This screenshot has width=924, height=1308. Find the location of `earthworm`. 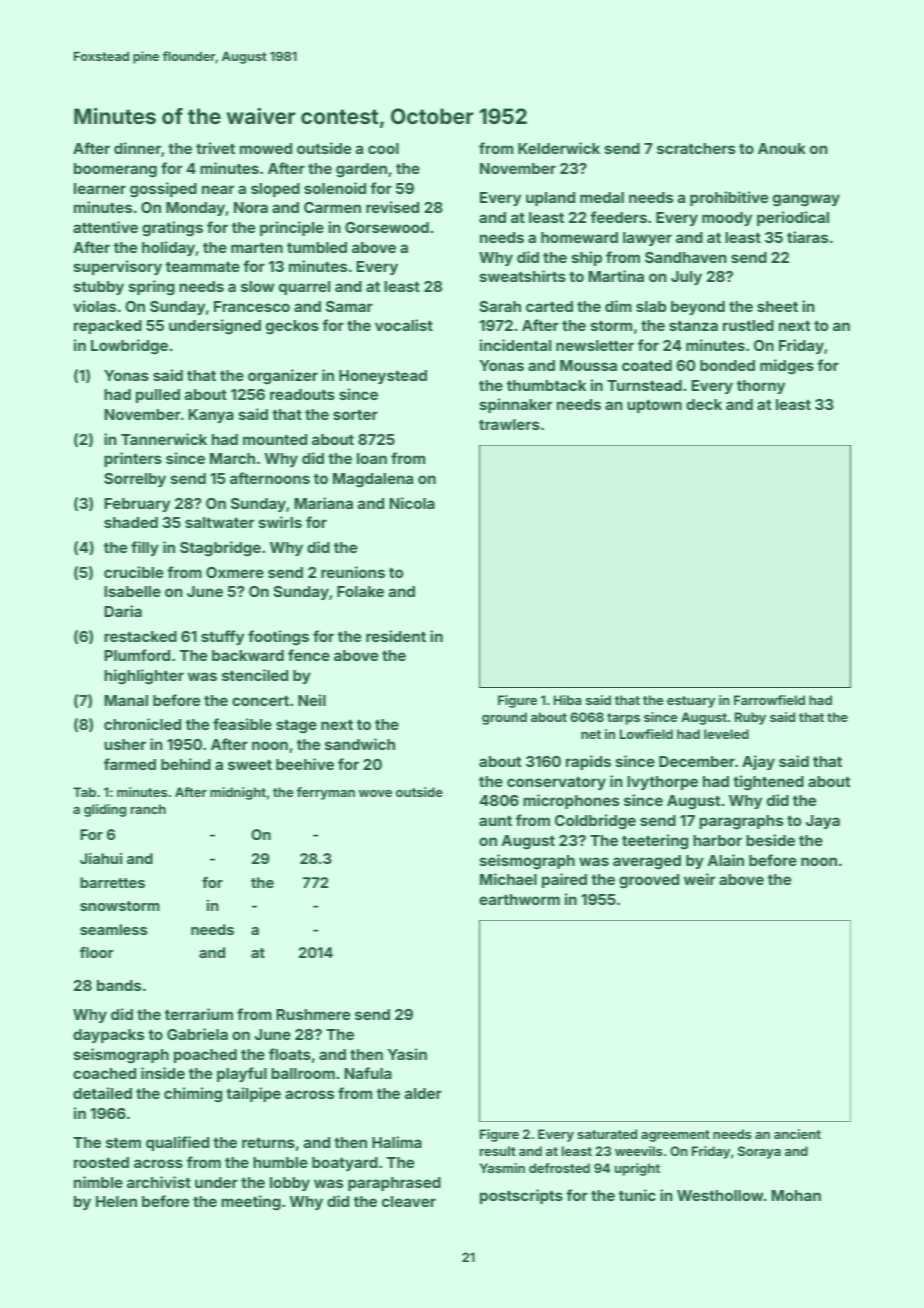

earthworm is located at coordinates (519, 899).
